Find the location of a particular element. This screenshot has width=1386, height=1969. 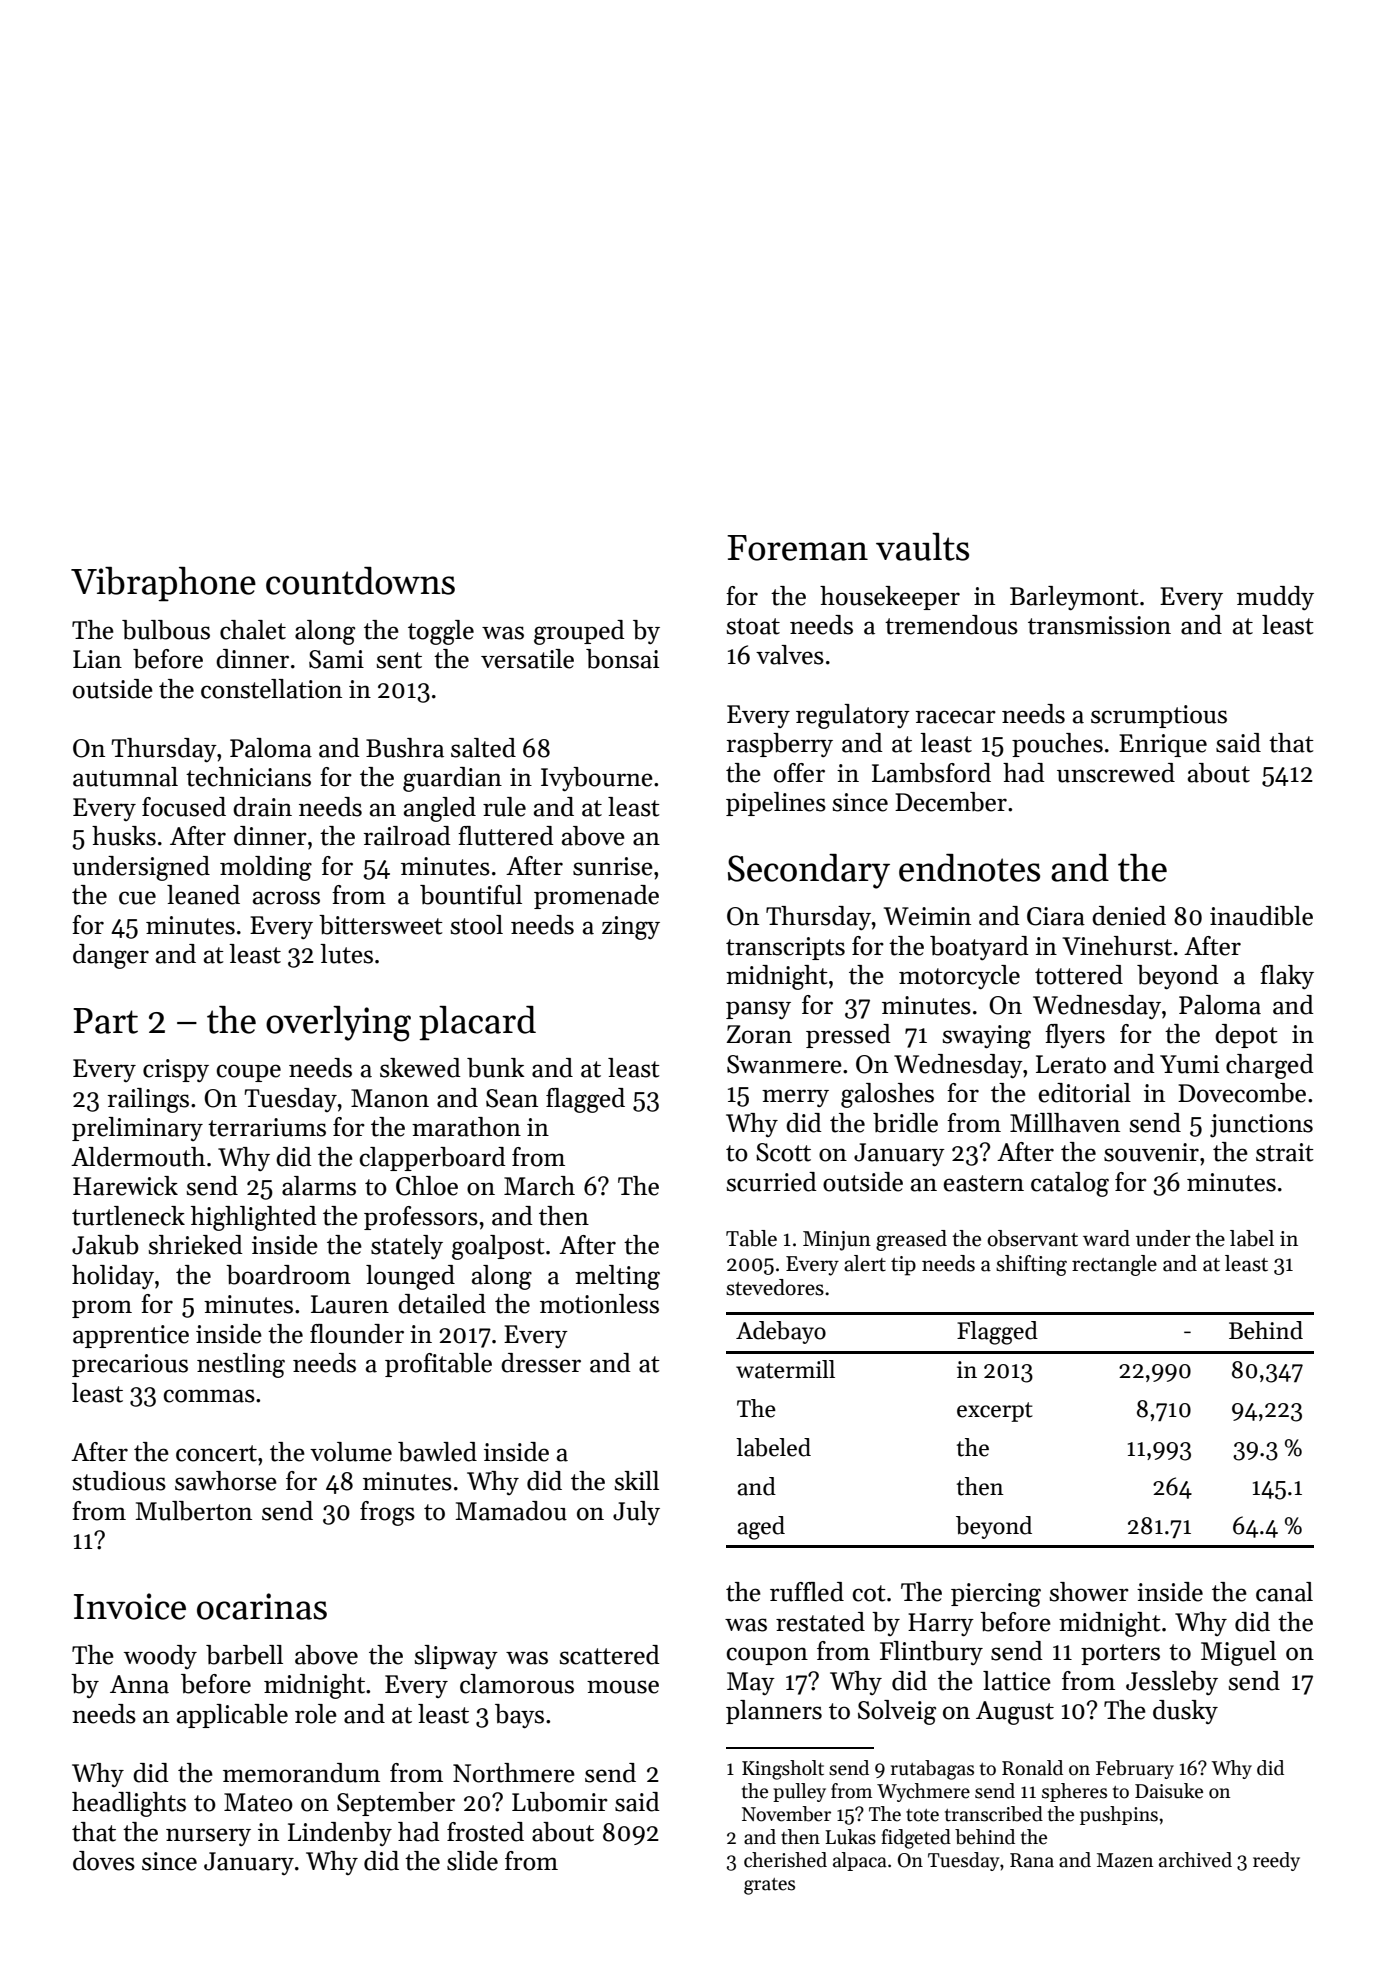

raspberry is located at coordinates (779, 745).
